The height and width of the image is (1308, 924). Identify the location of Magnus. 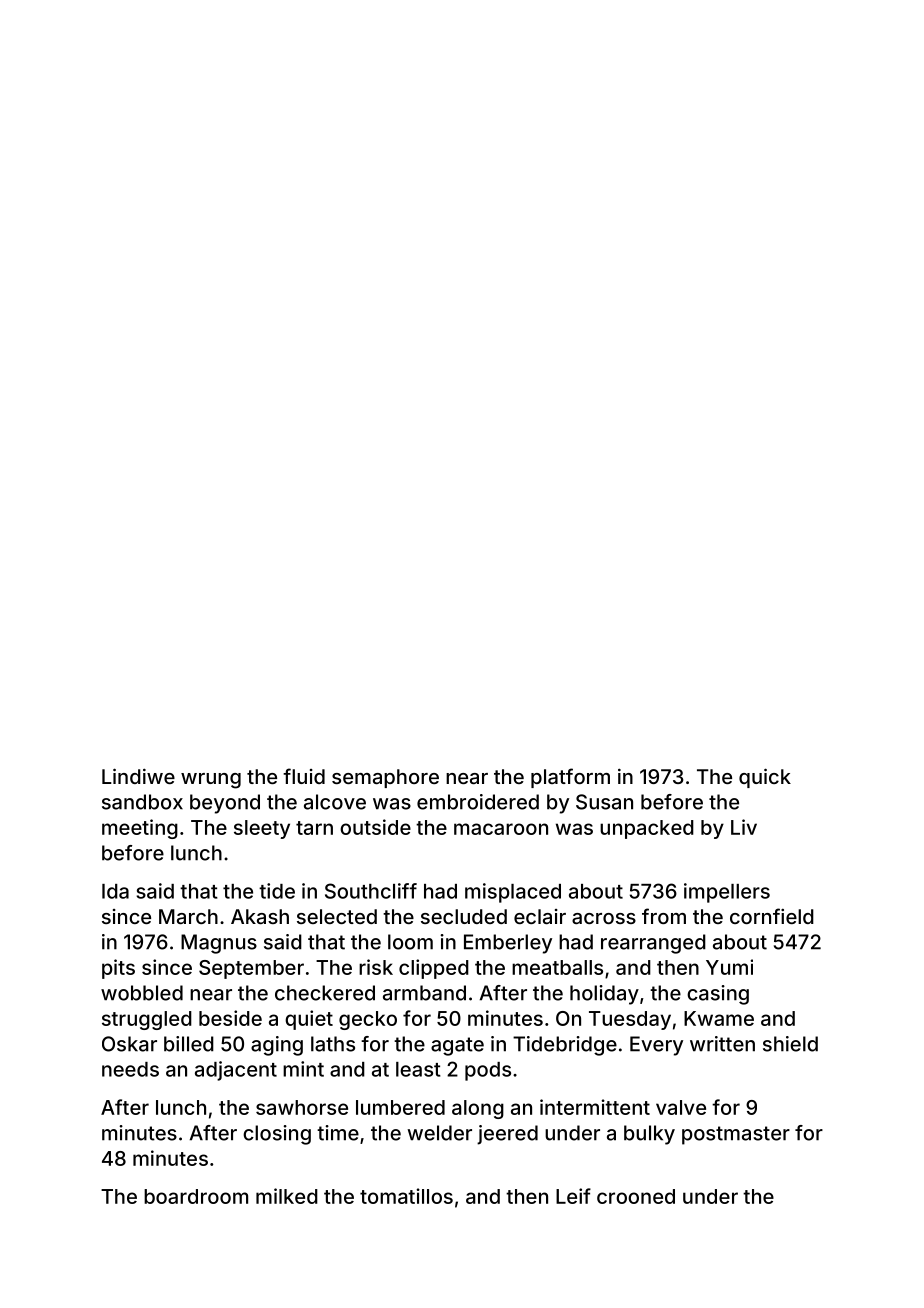
(219, 944).
